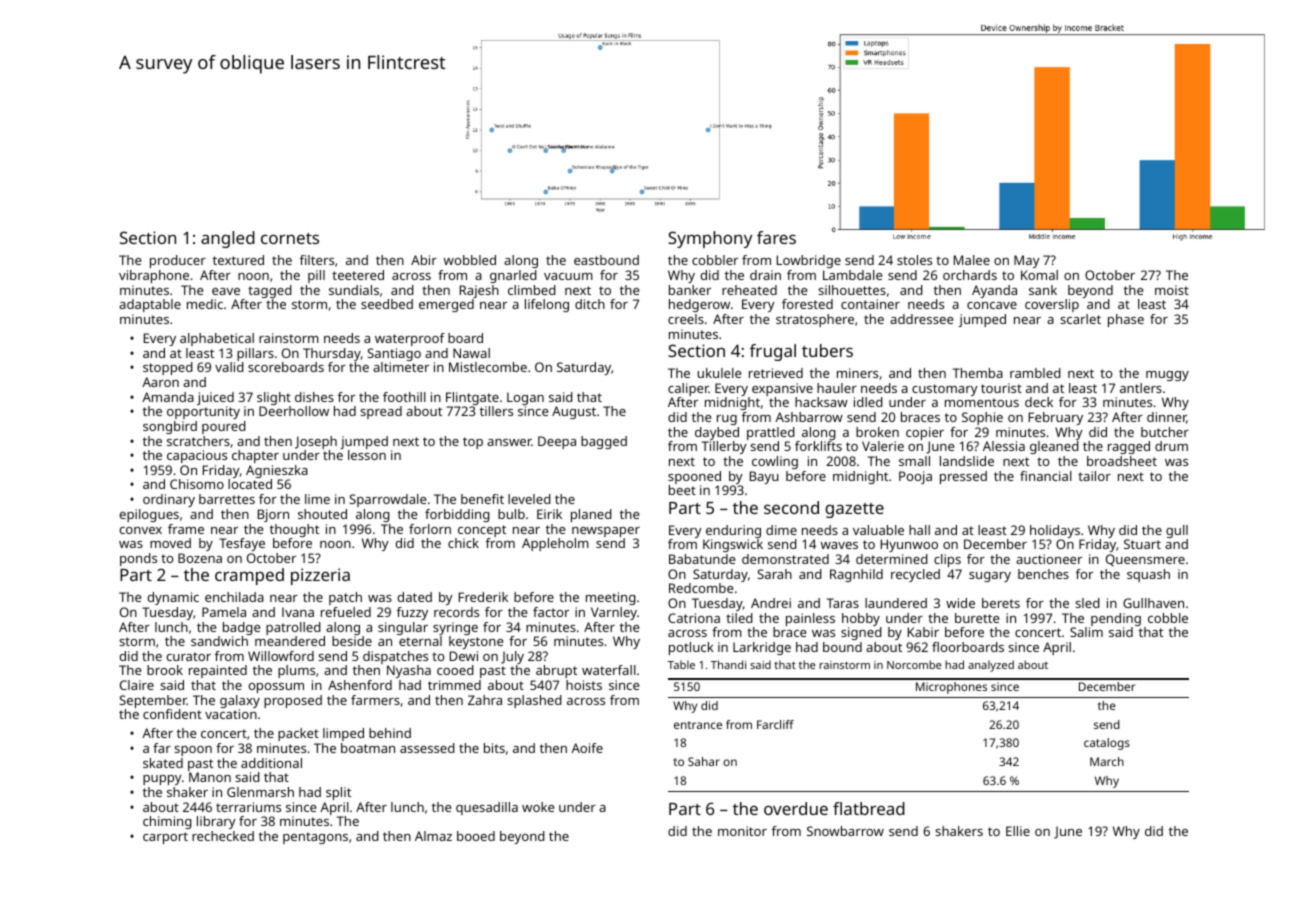  Describe the element at coordinates (991, 666) in the screenshot. I see `analyzed` at that location.
